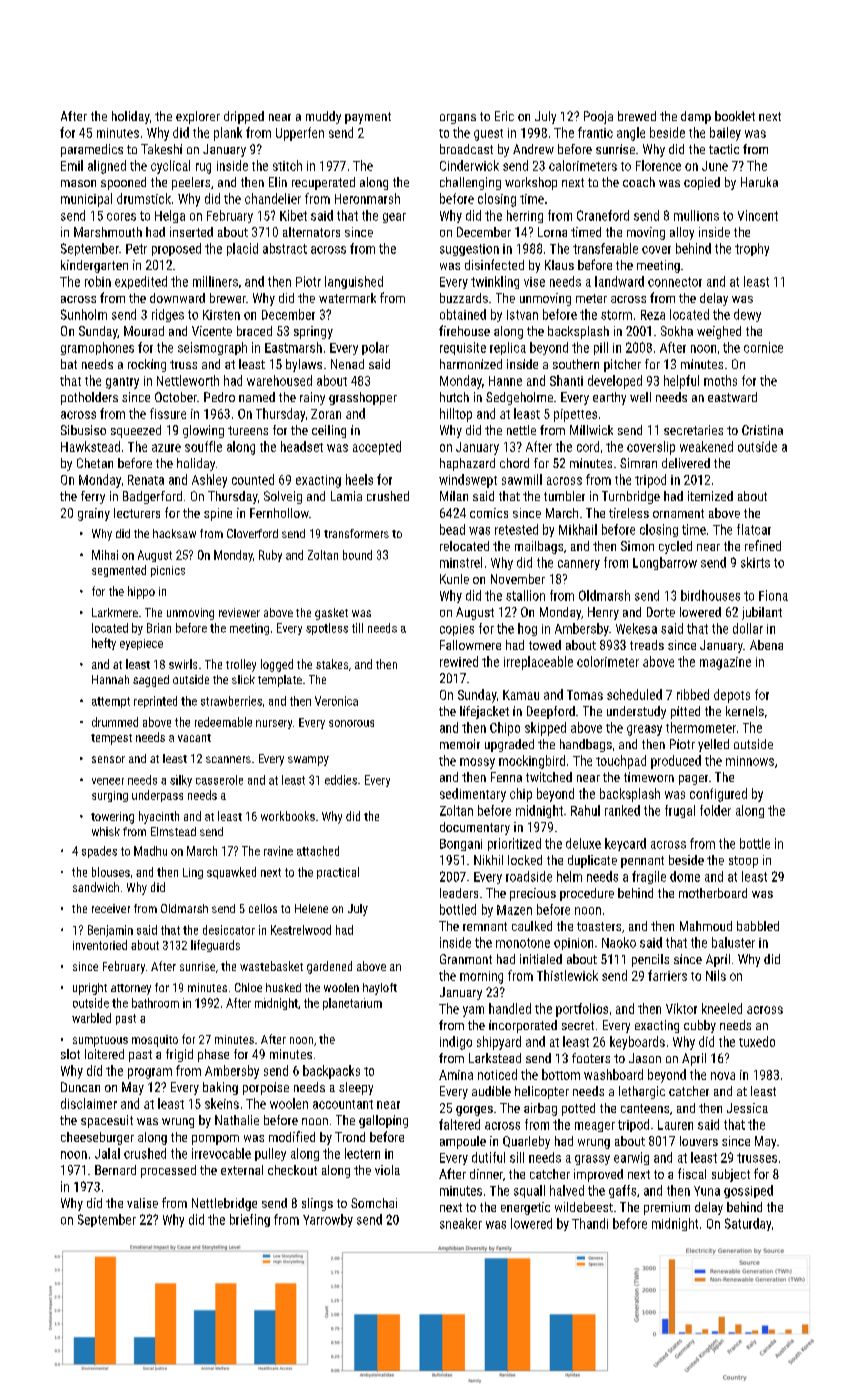  I want to click on grasshopper, so click(363, 398).
